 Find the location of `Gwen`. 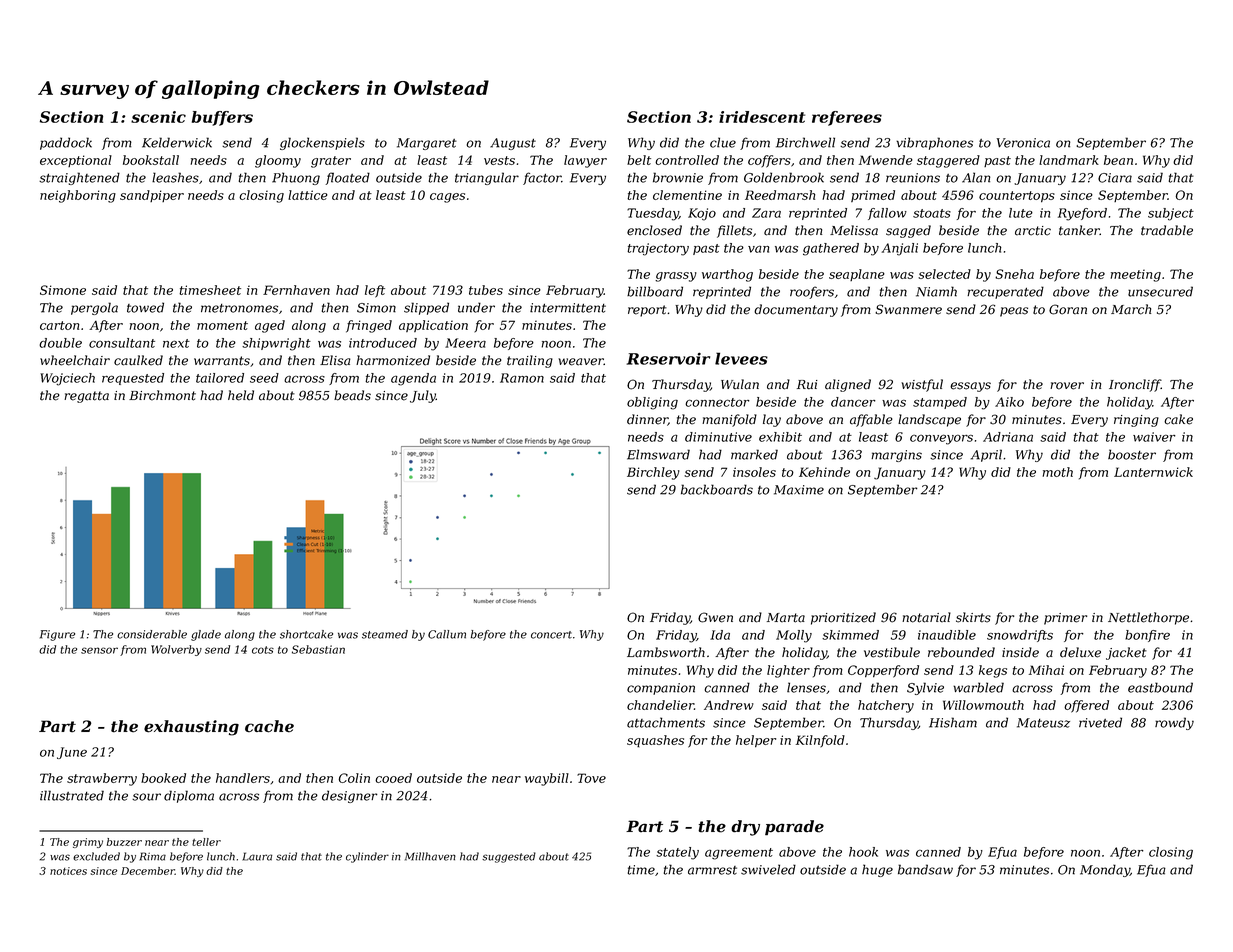

Gwen is located at coordinates (715, 617).
